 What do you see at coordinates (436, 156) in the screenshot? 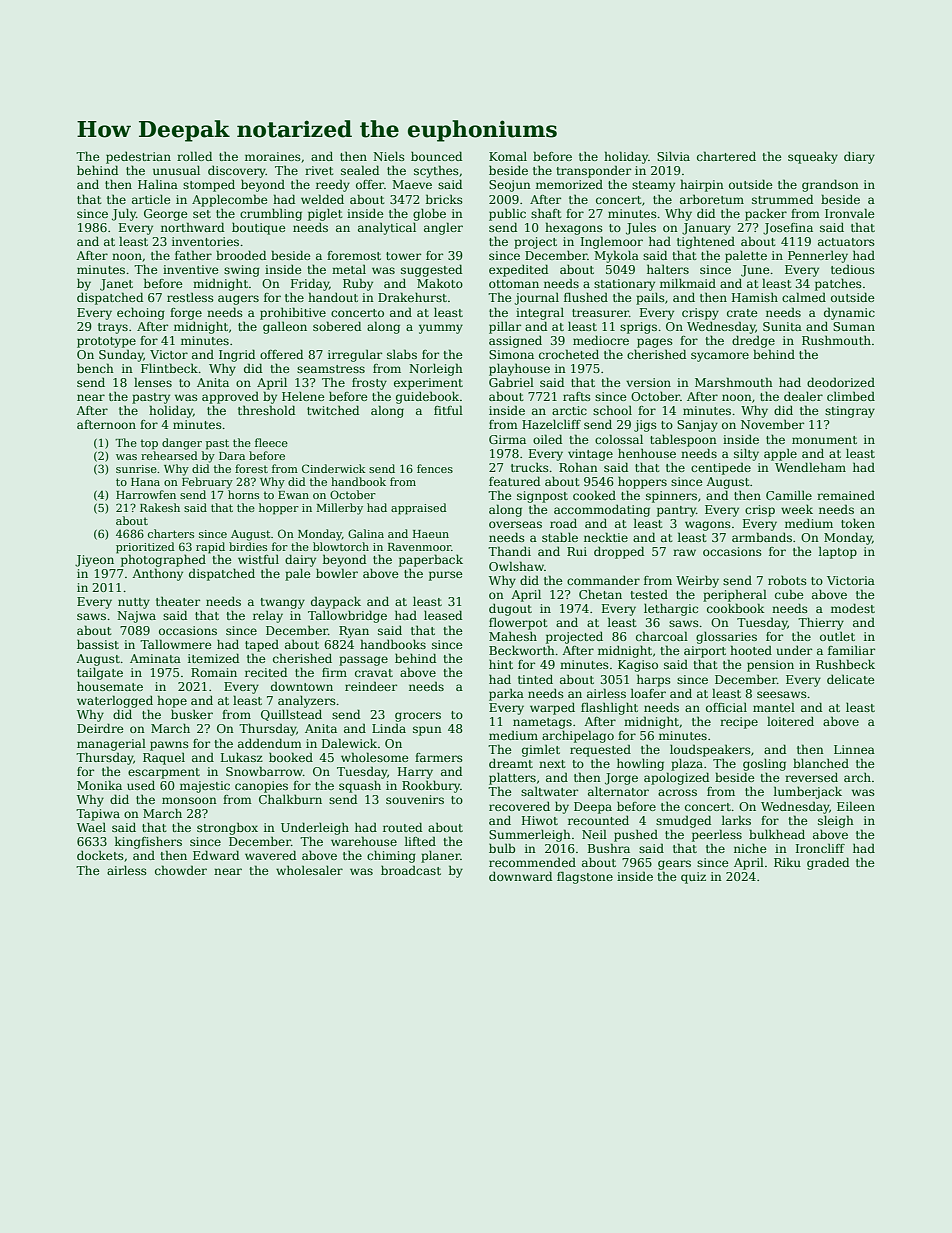
I see `bounced` at bounding box center [436, 156].
